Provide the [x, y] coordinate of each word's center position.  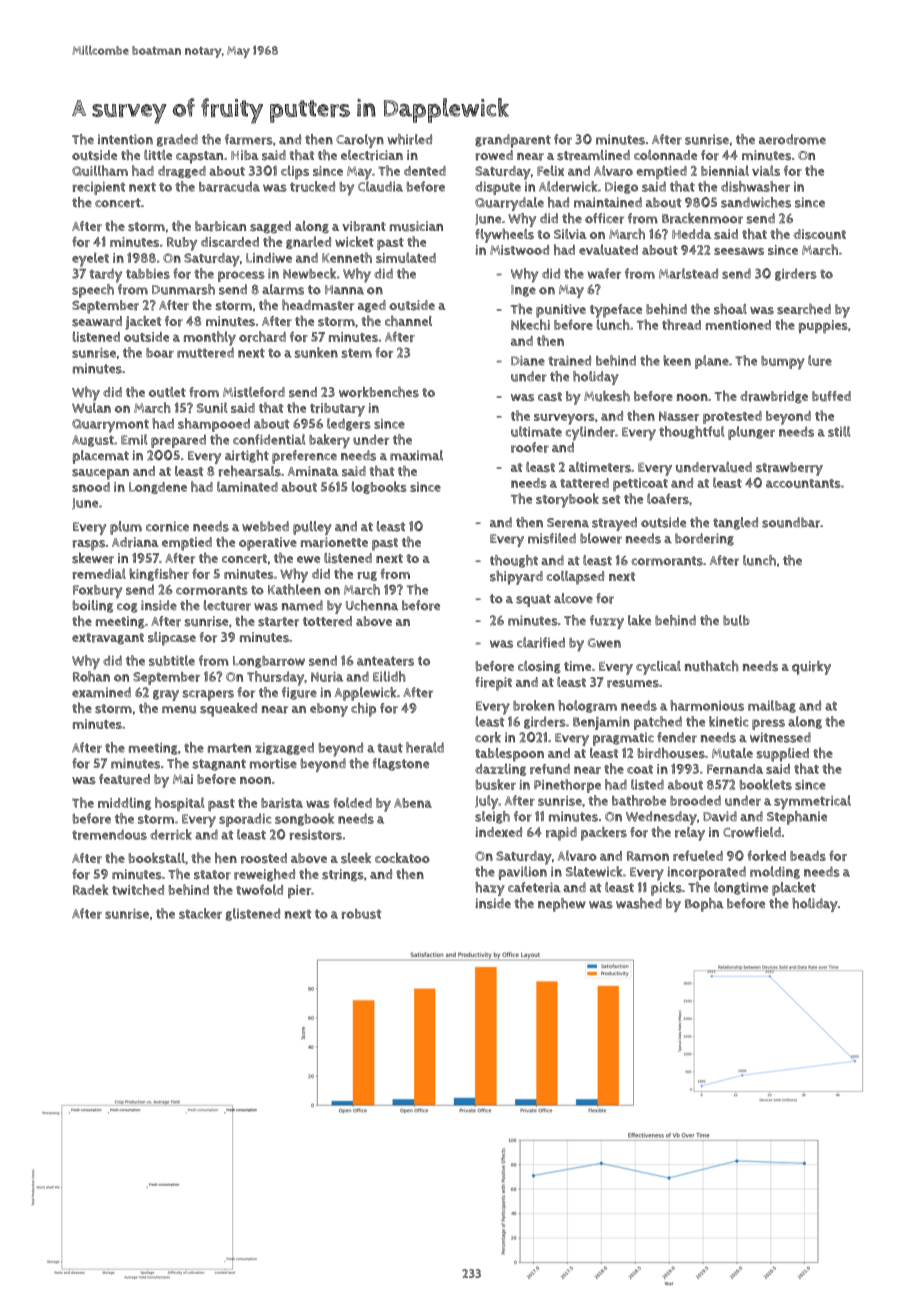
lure [820, 360]
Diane [528, 360]
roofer [530, 447]
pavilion [523, 873]
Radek [91, 889]
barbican [220, 226]
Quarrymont [110, 426]
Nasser [679, 416]
